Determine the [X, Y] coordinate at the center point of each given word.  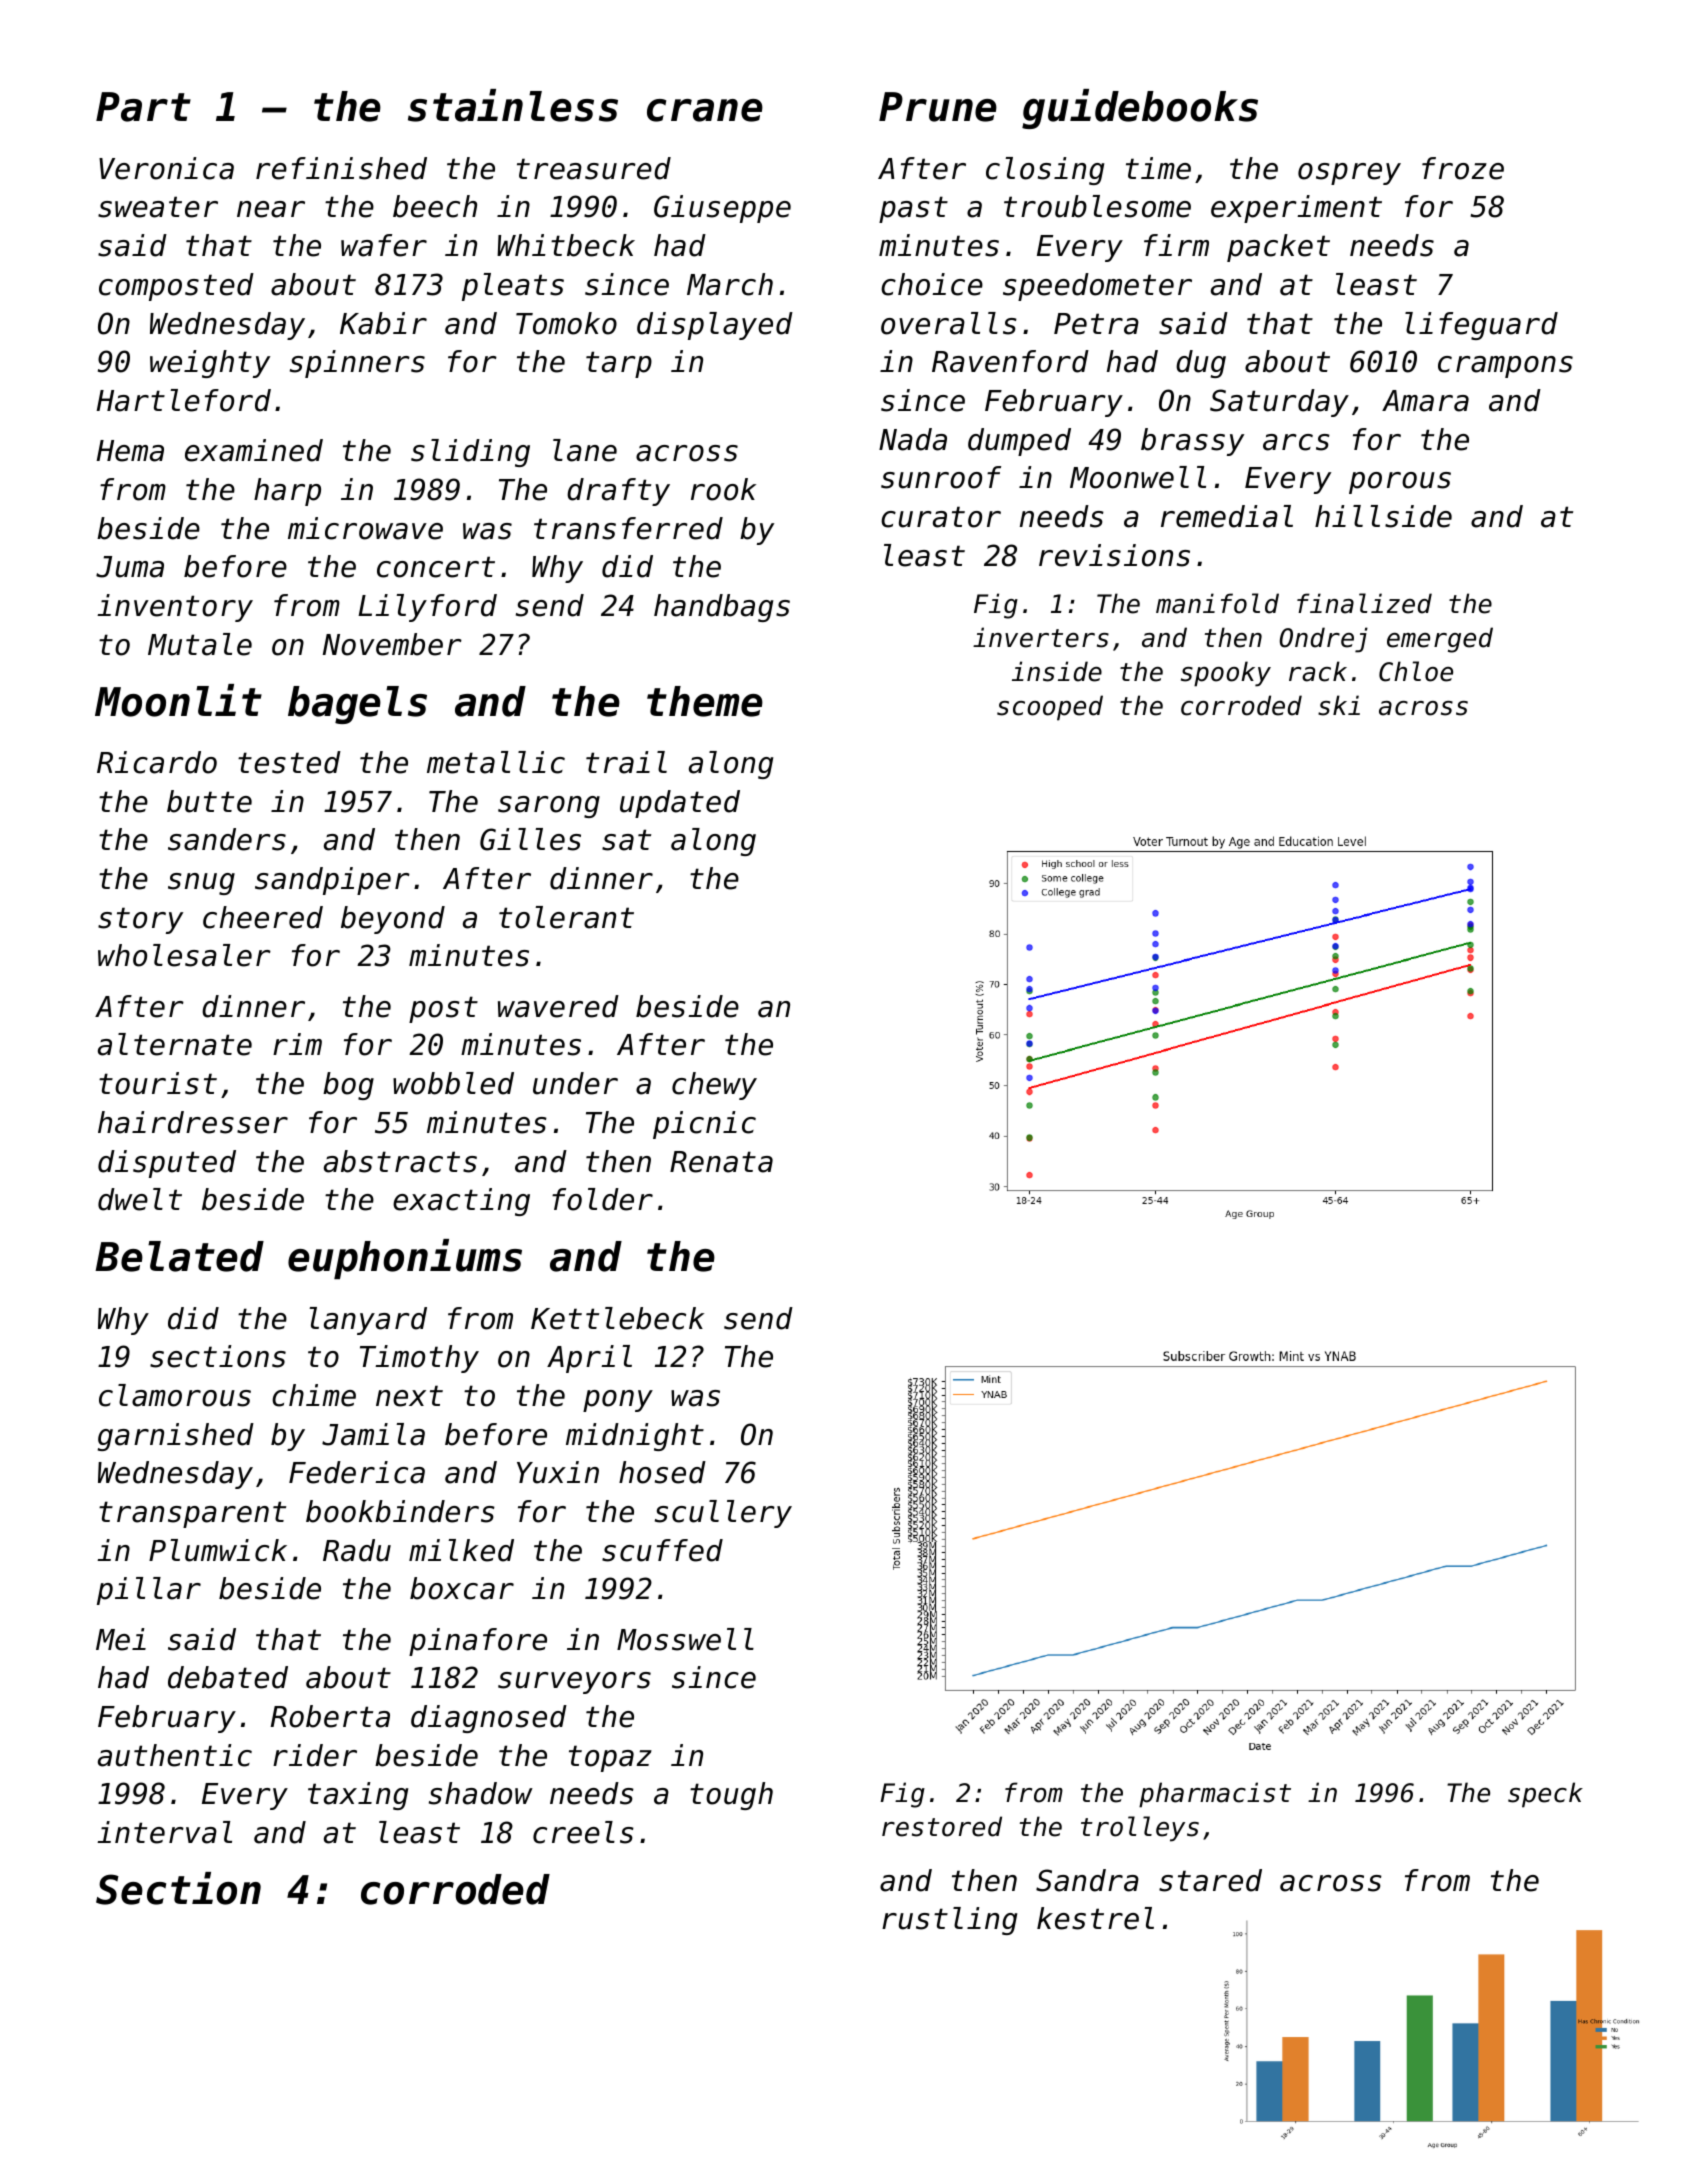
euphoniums [405, 1259]
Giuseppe [722, 209]
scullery [723, 1514]
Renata [721, 1162]
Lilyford [427, 608]
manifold [1217, 603]
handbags [722, 608]
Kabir [383, 323]
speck [1545, 1795]
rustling [949, 1921]
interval [164, 1832]
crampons [1505, 367]
